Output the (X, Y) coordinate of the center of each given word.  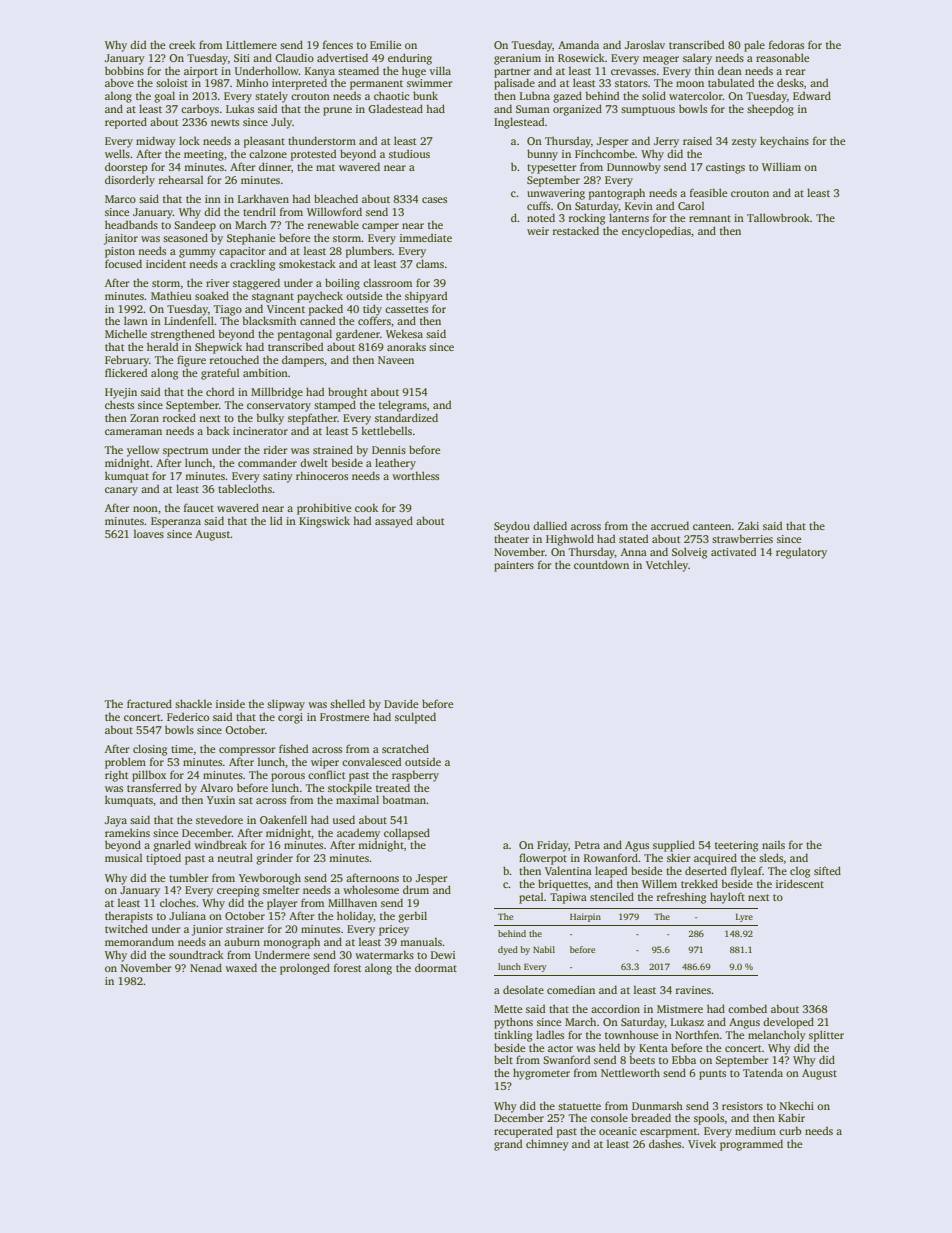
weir (538, 231)
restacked (576, 230)
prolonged (305, 969)
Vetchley (667, 566)
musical (123, 858)
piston (120, 252)
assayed (394, 522)
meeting (204, 155)
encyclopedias (656, 232)
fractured (149, 703)
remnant (710, 218)
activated (734, 551)
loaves (149, 534)
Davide (401, 703)
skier (679, 857)
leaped (611, 872)
